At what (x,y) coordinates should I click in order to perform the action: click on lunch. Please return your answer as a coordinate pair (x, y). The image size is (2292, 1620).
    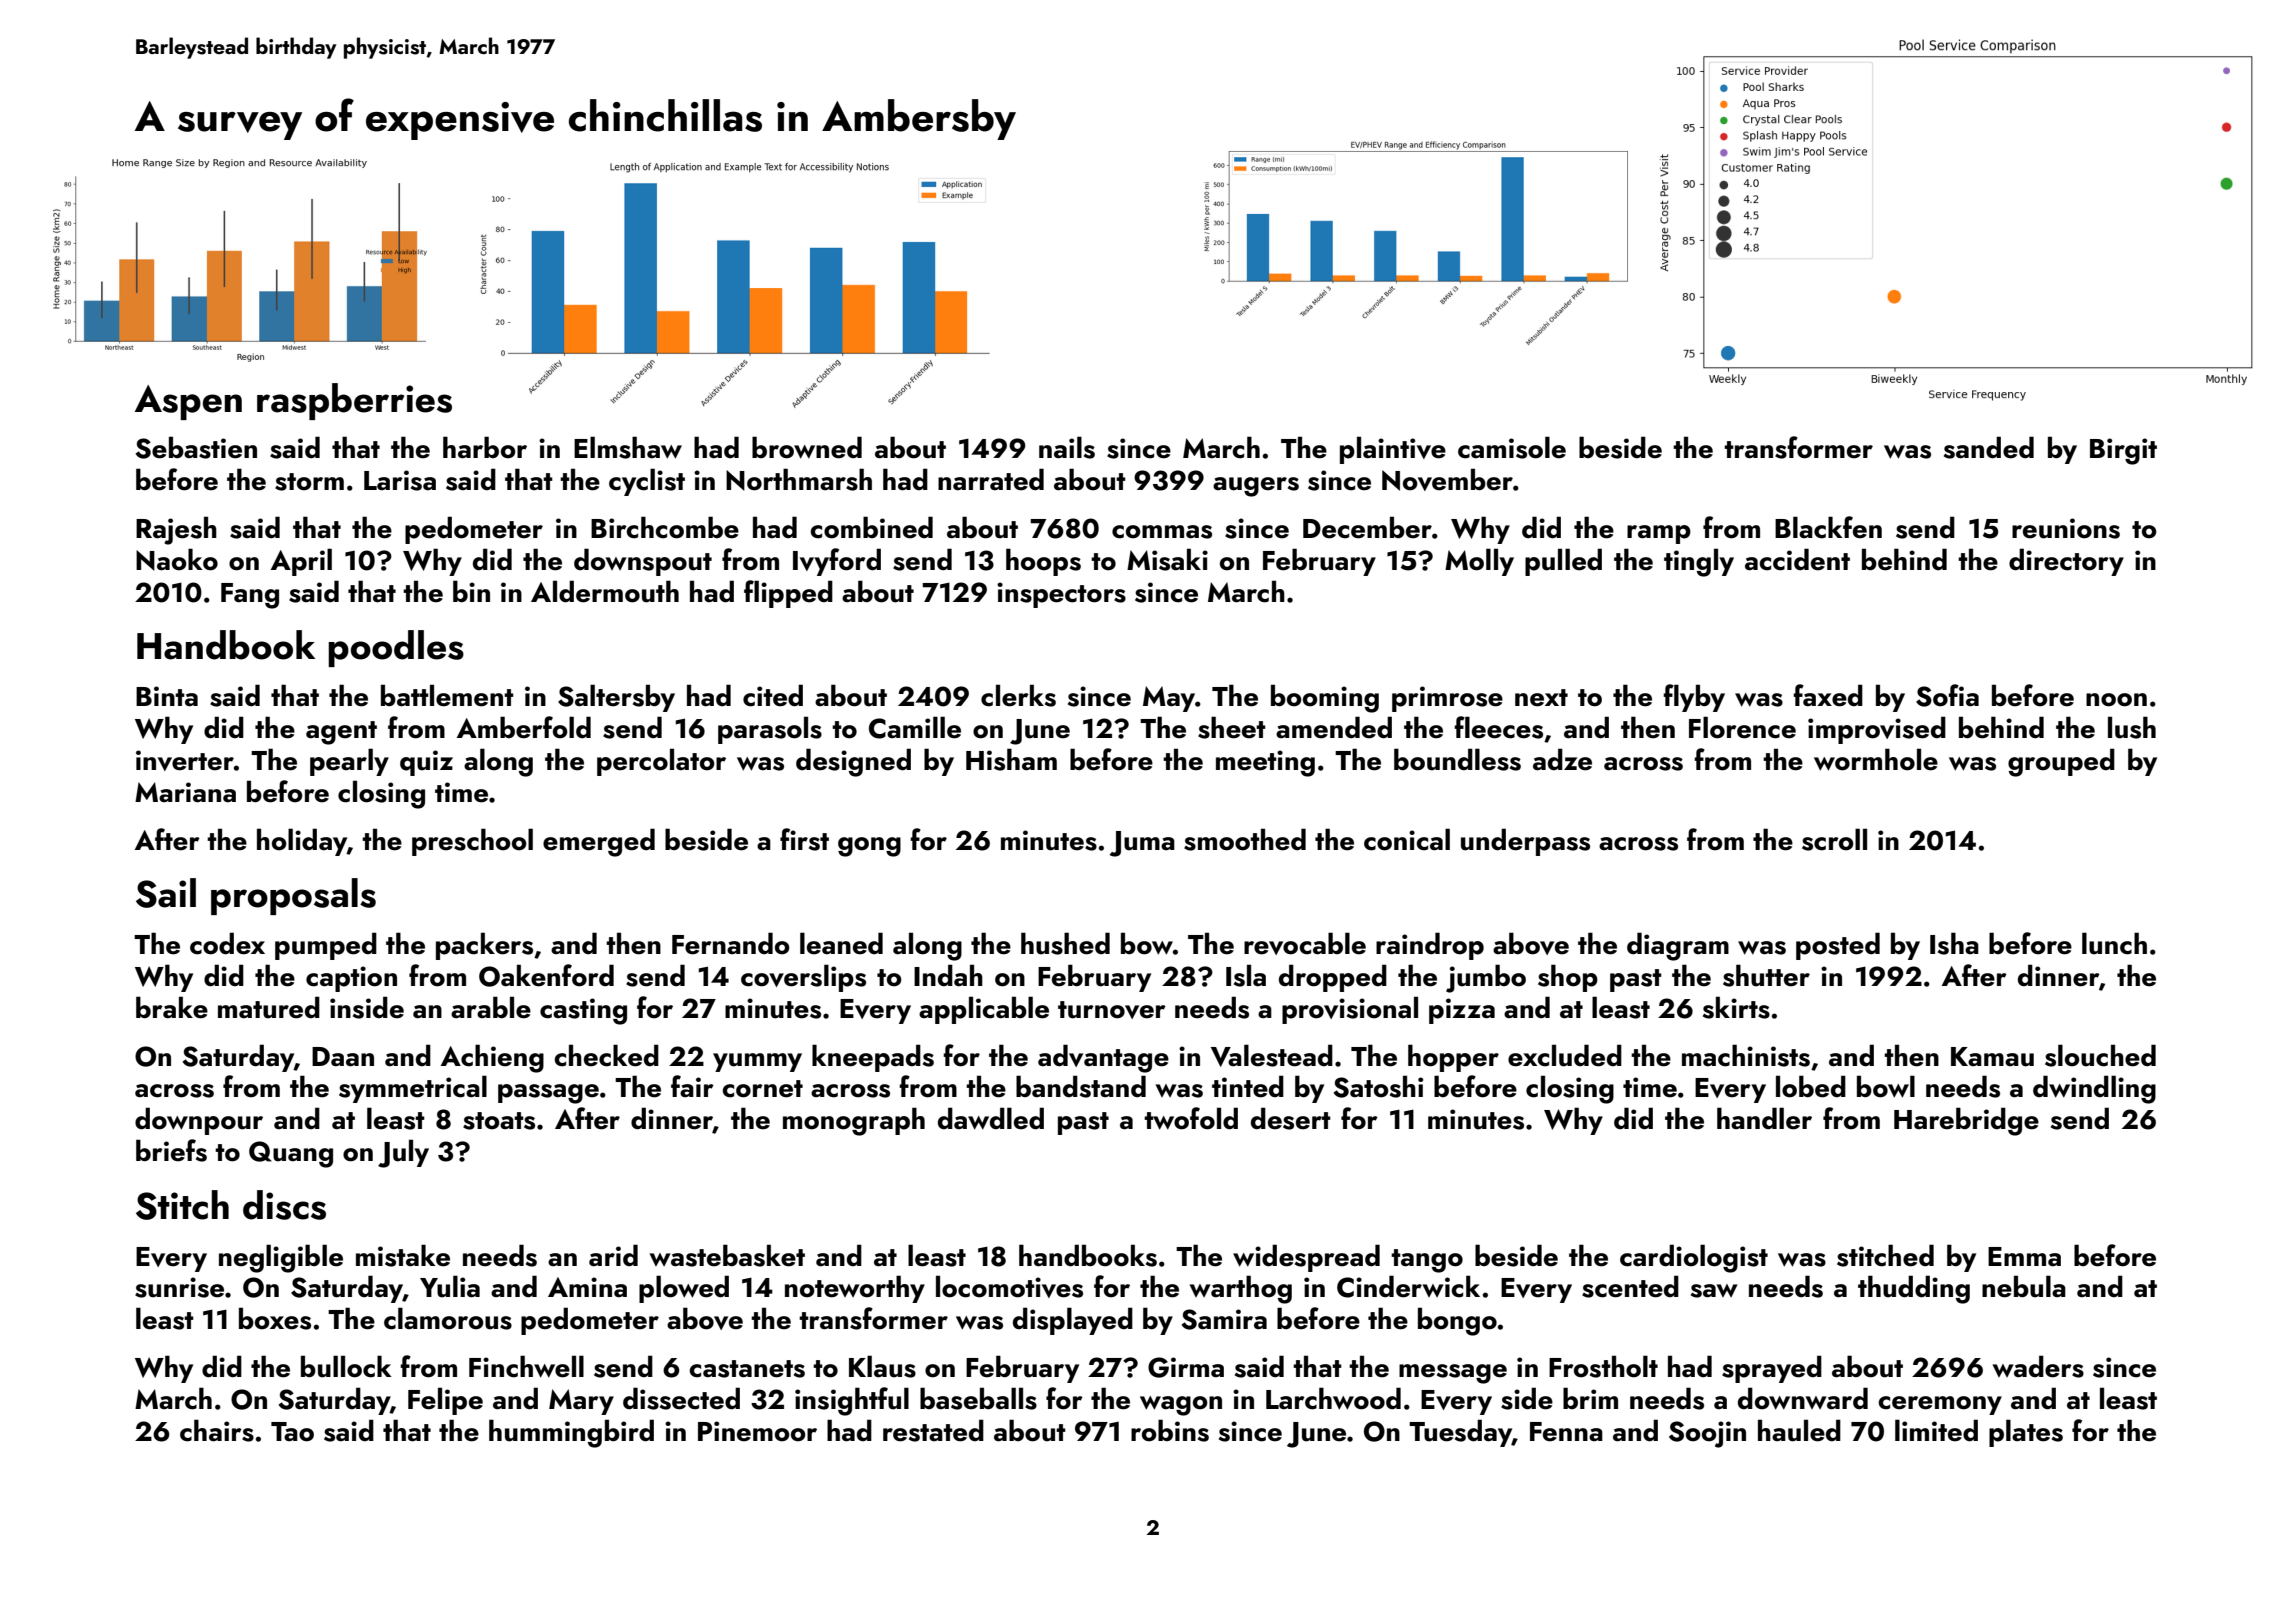
    Looking at the image, I should click on (2114, 943).
